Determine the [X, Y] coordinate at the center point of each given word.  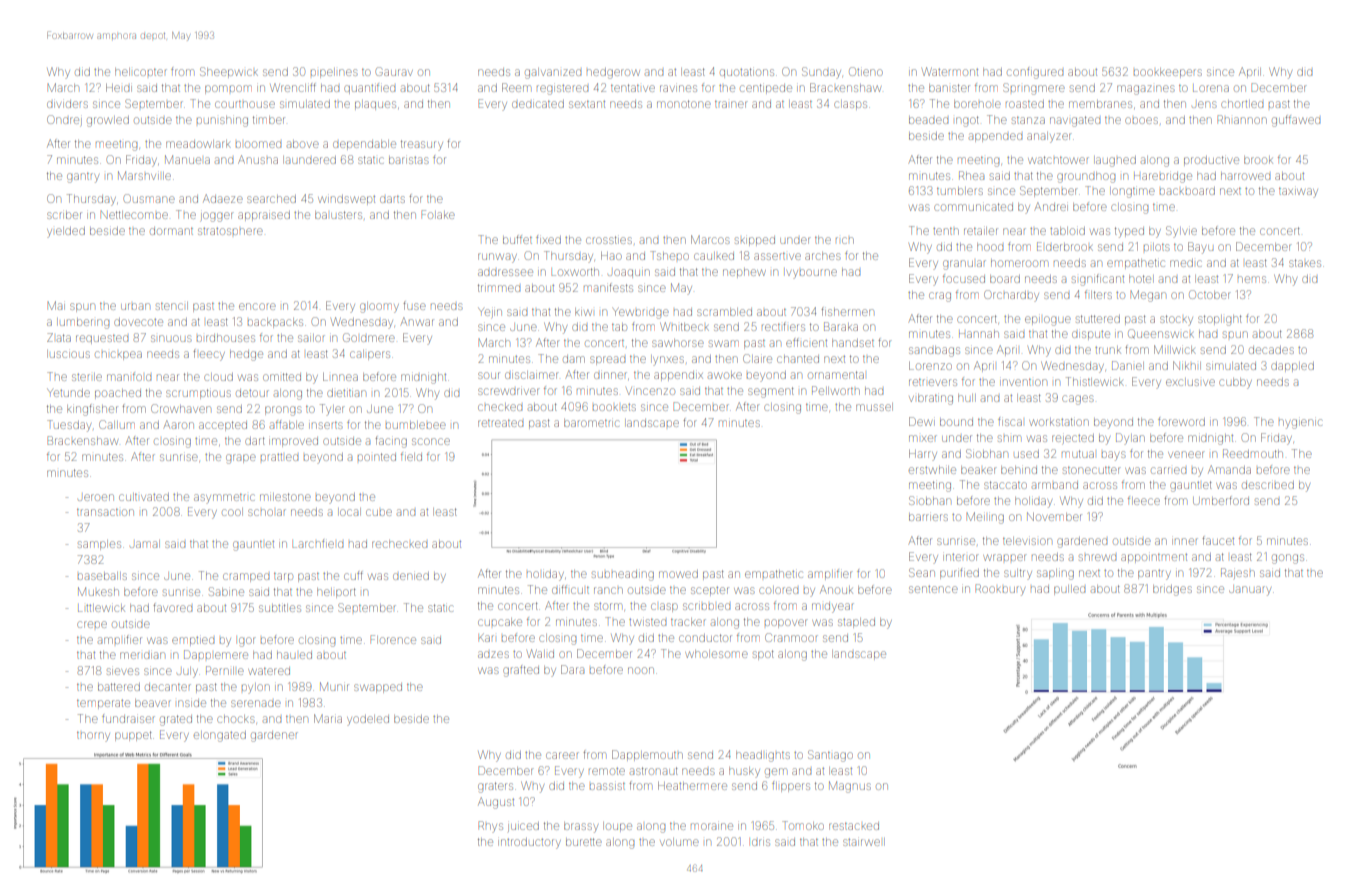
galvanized [553, 73]
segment [771, 392]
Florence [393, 639]
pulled [1069, 590]
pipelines [334, 73]
